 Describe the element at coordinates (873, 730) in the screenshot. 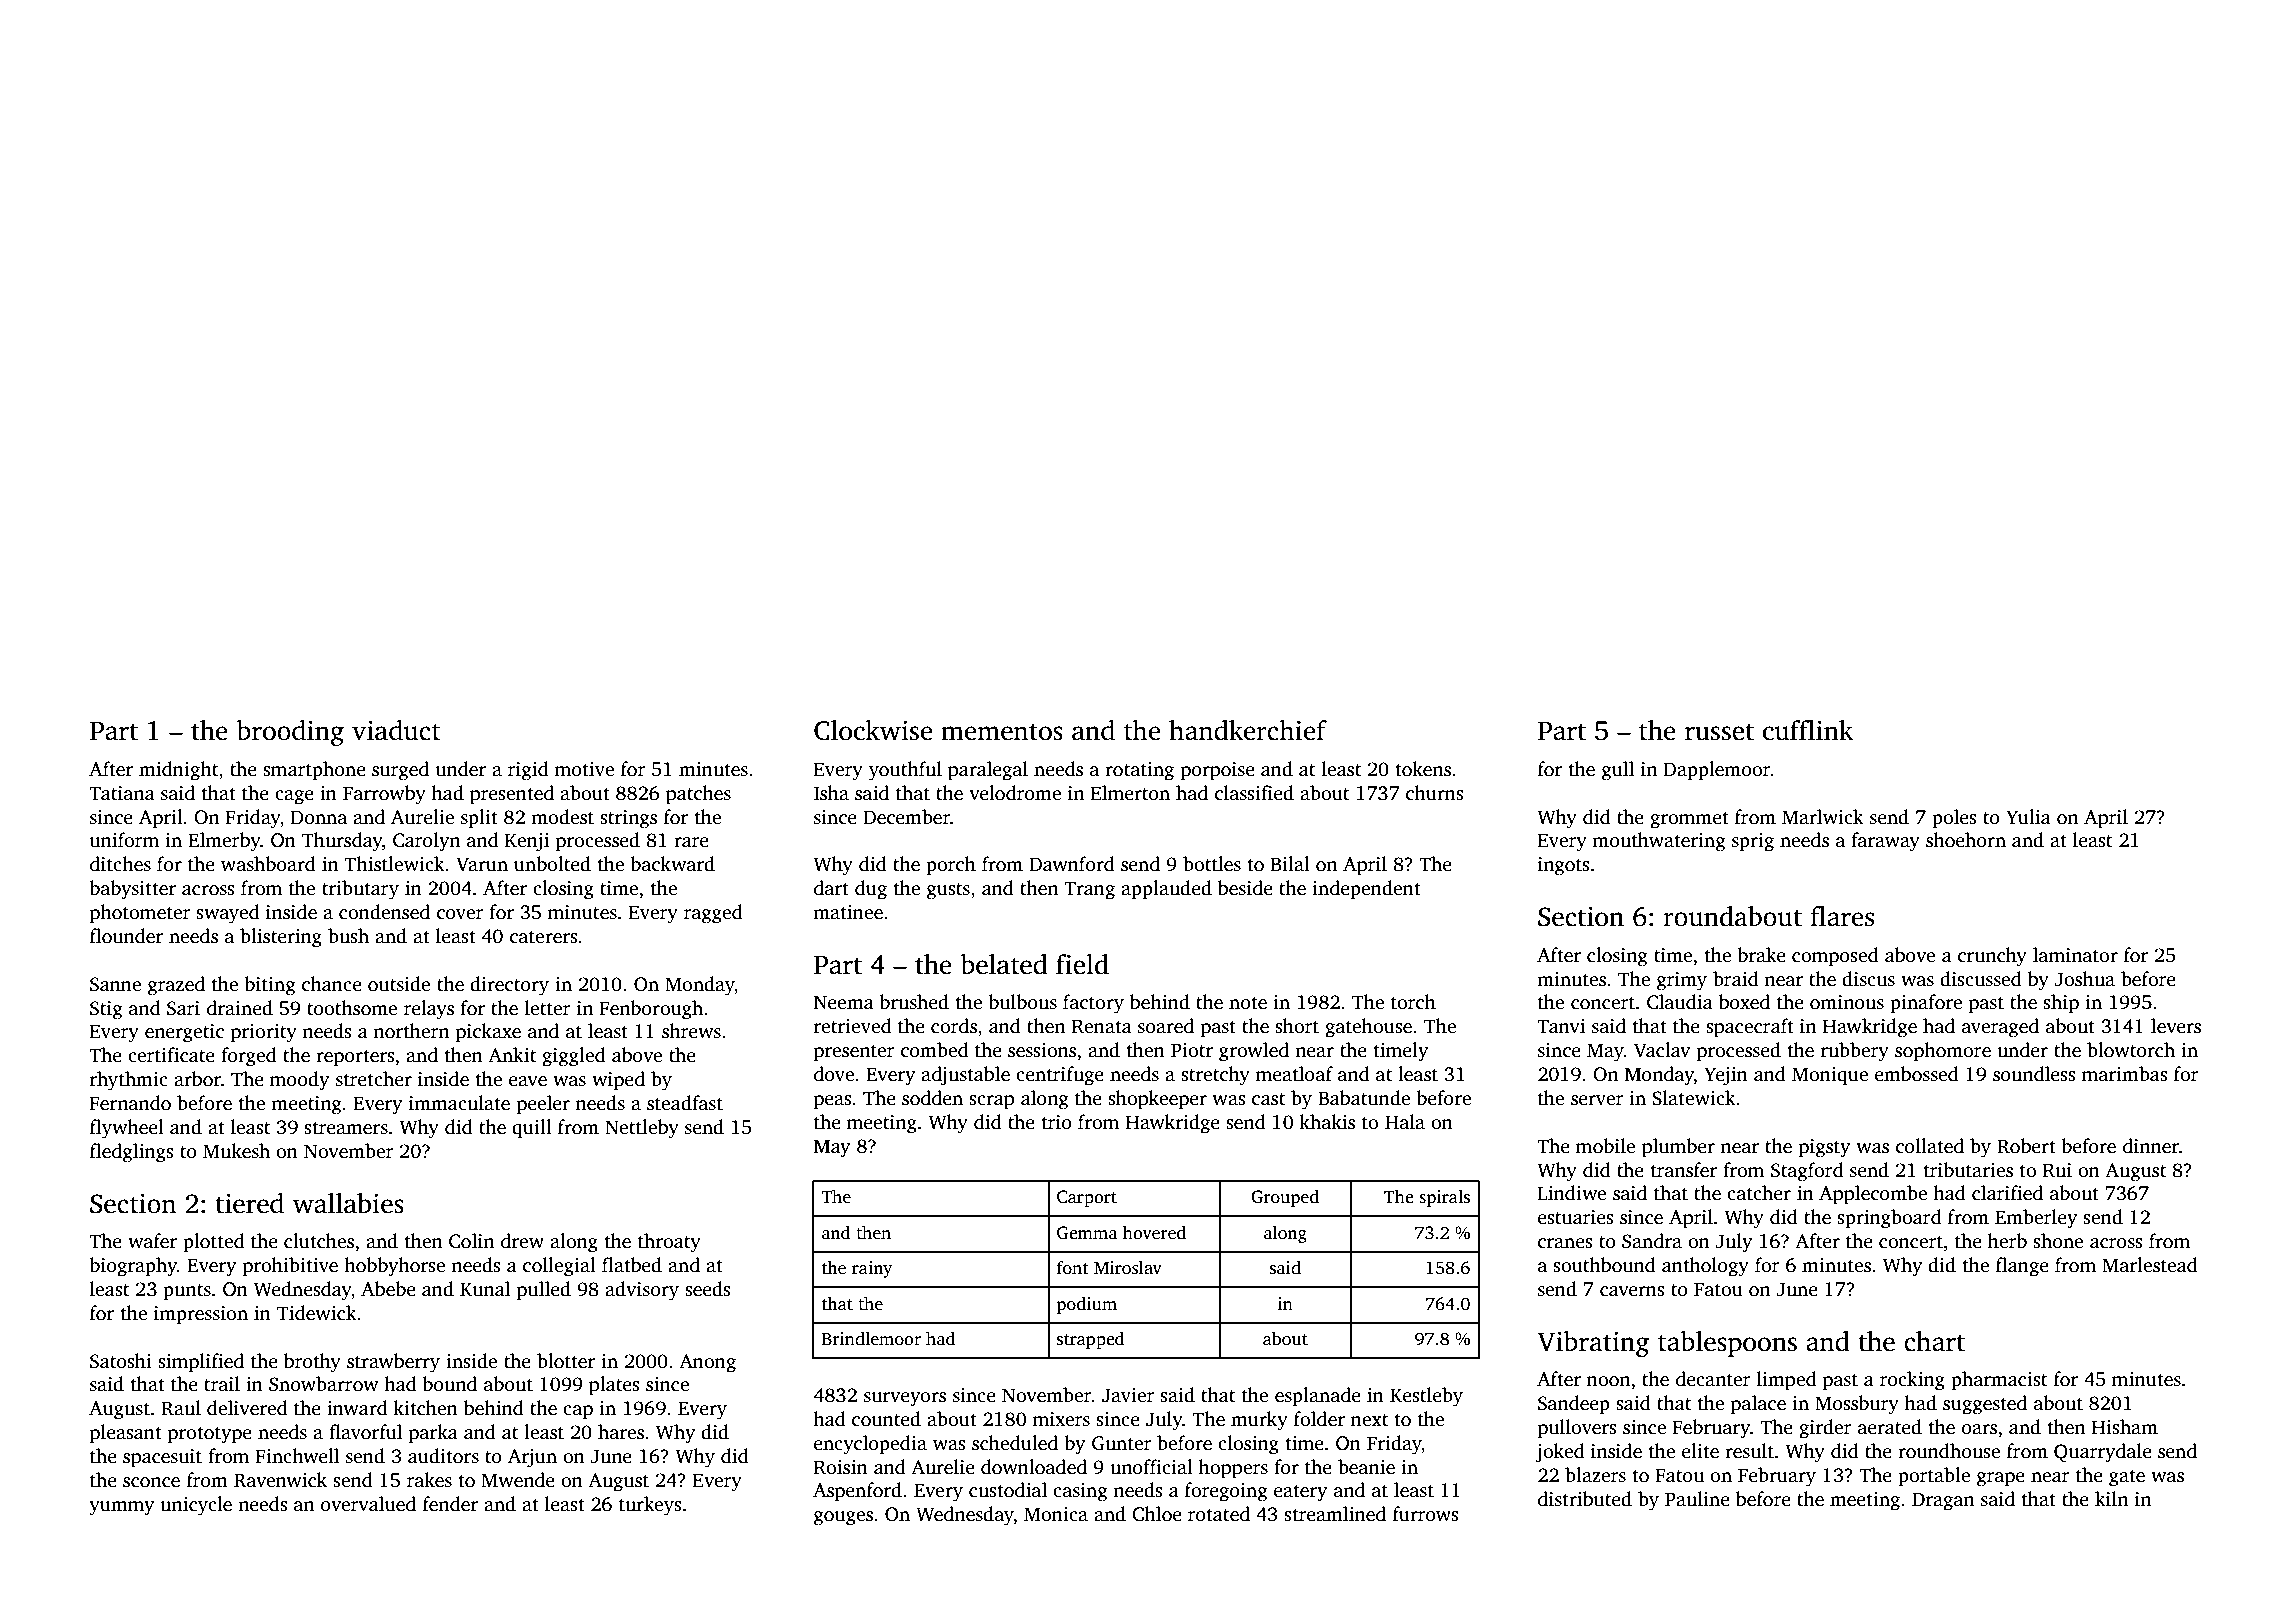

I see `Clockwise` at that location.
